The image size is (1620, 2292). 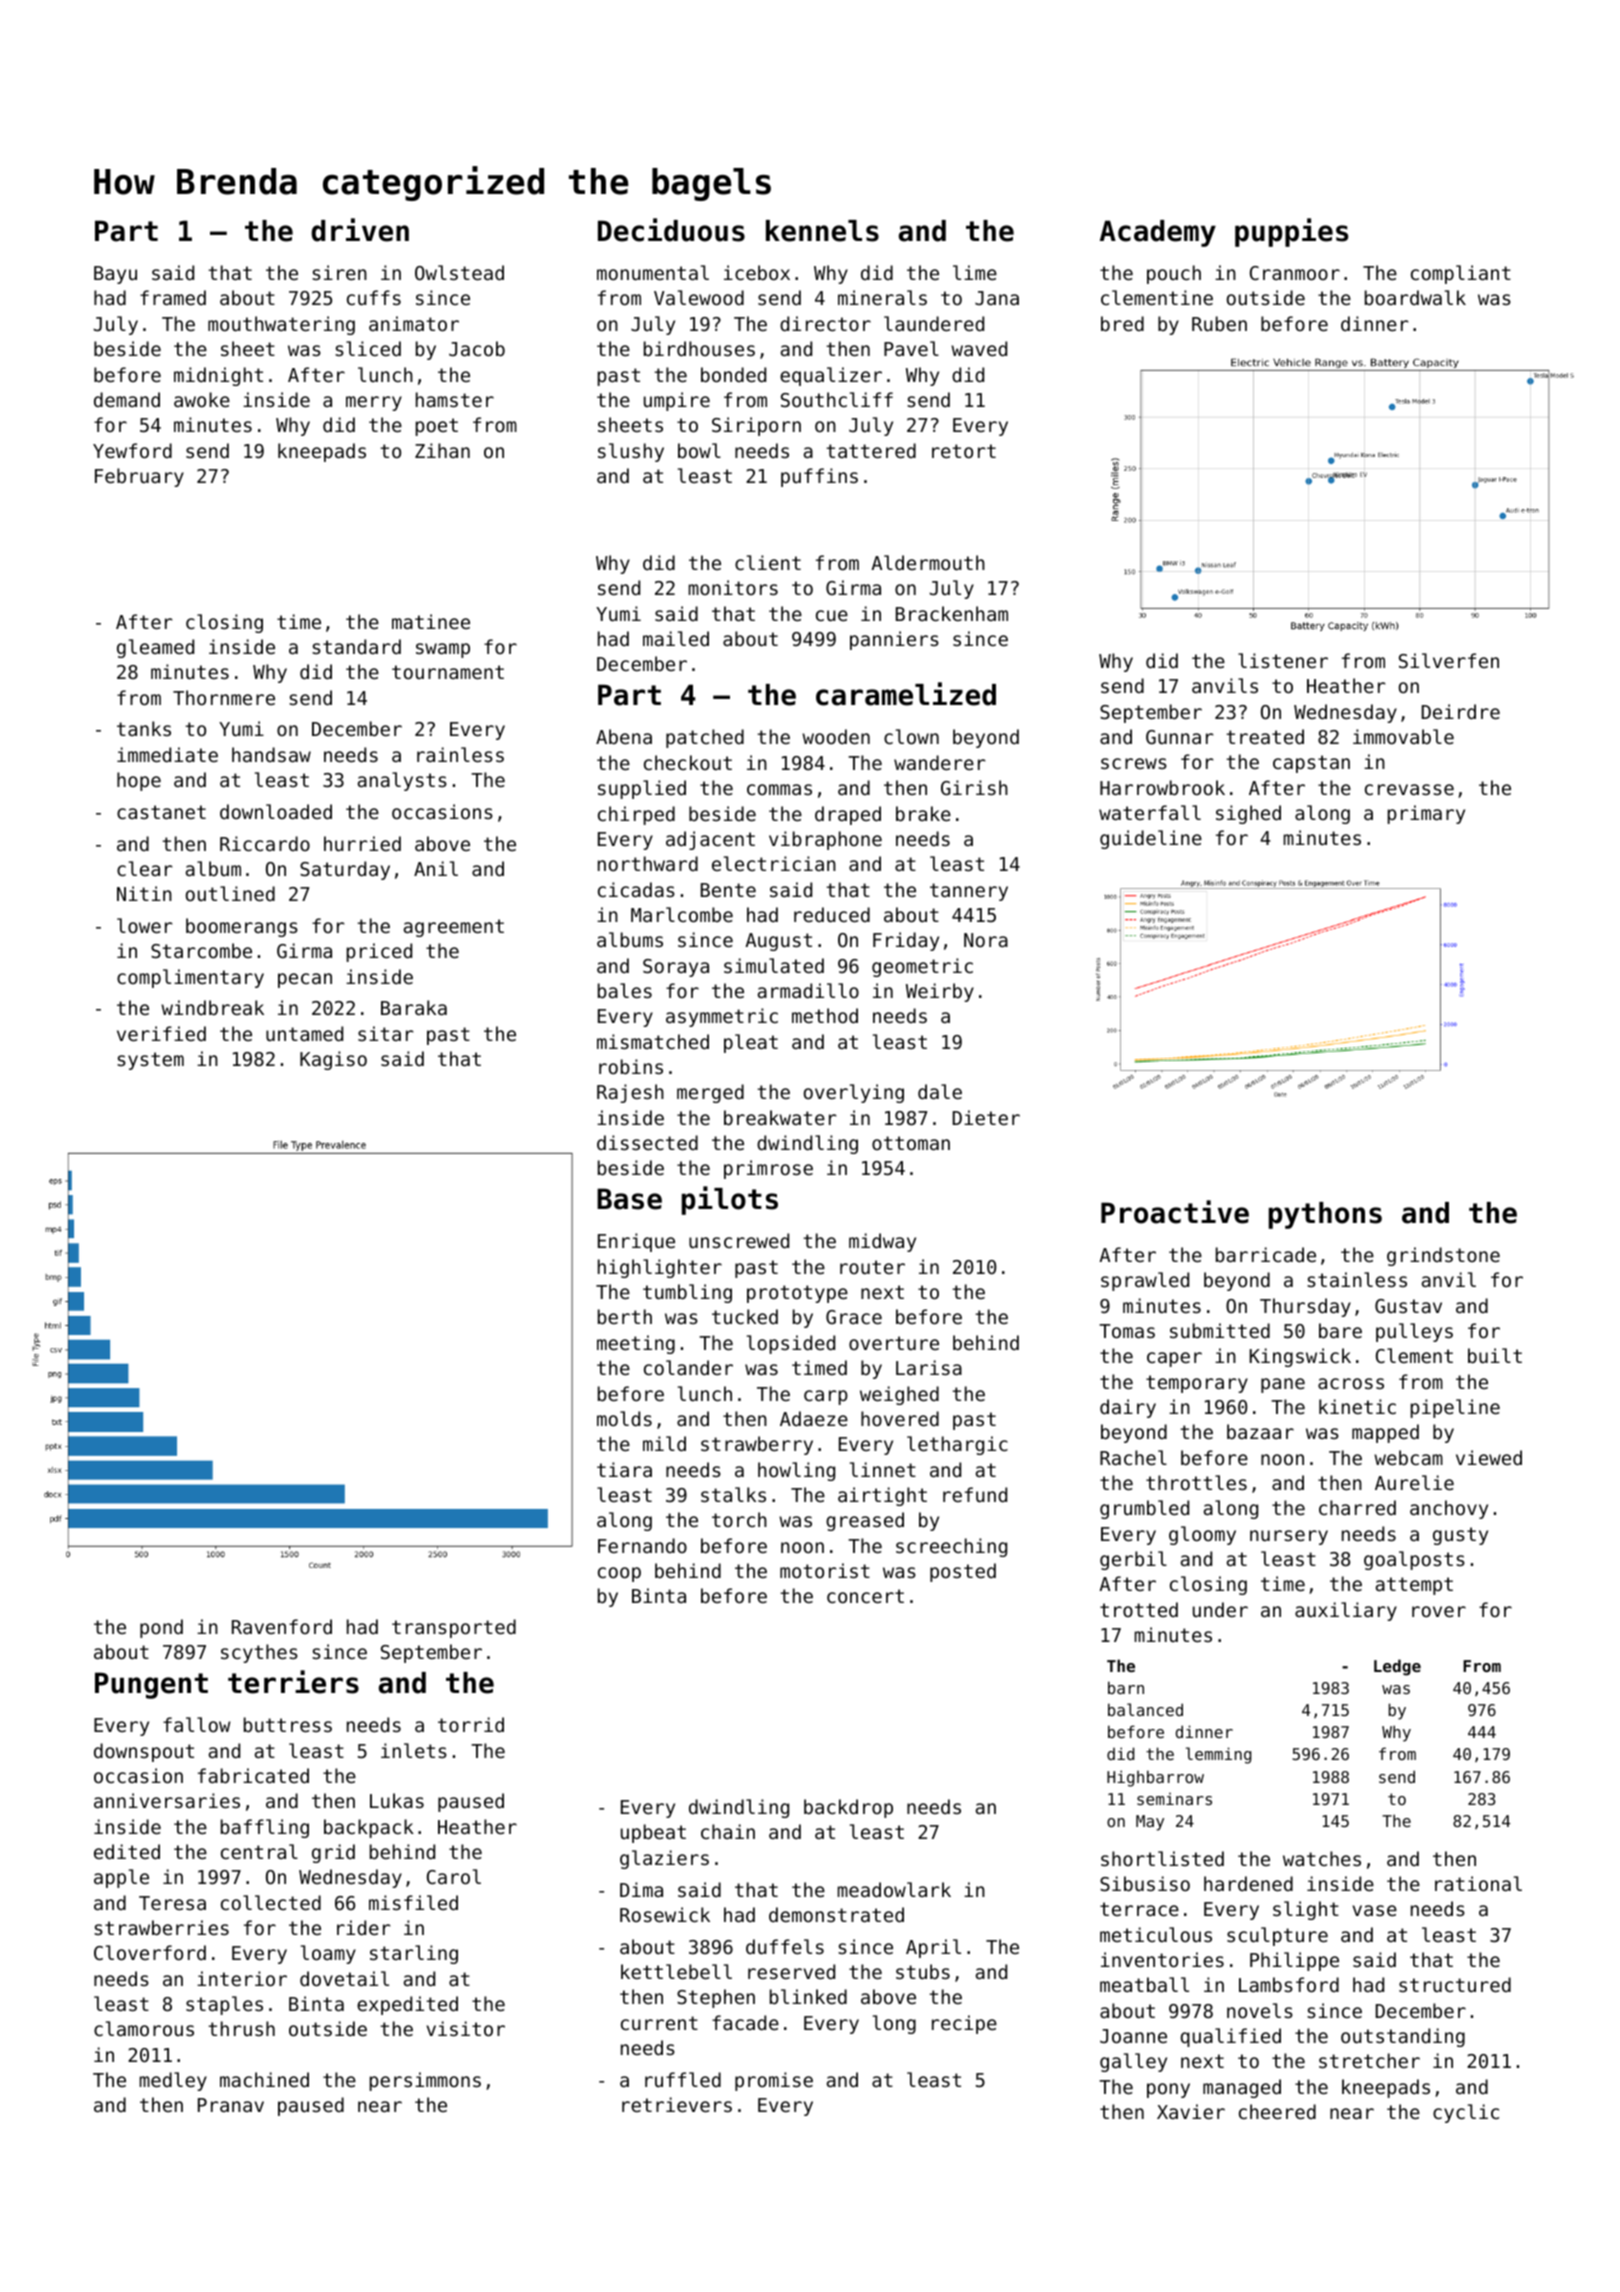 I want to click on listener, so click(x=1283, y=660).
